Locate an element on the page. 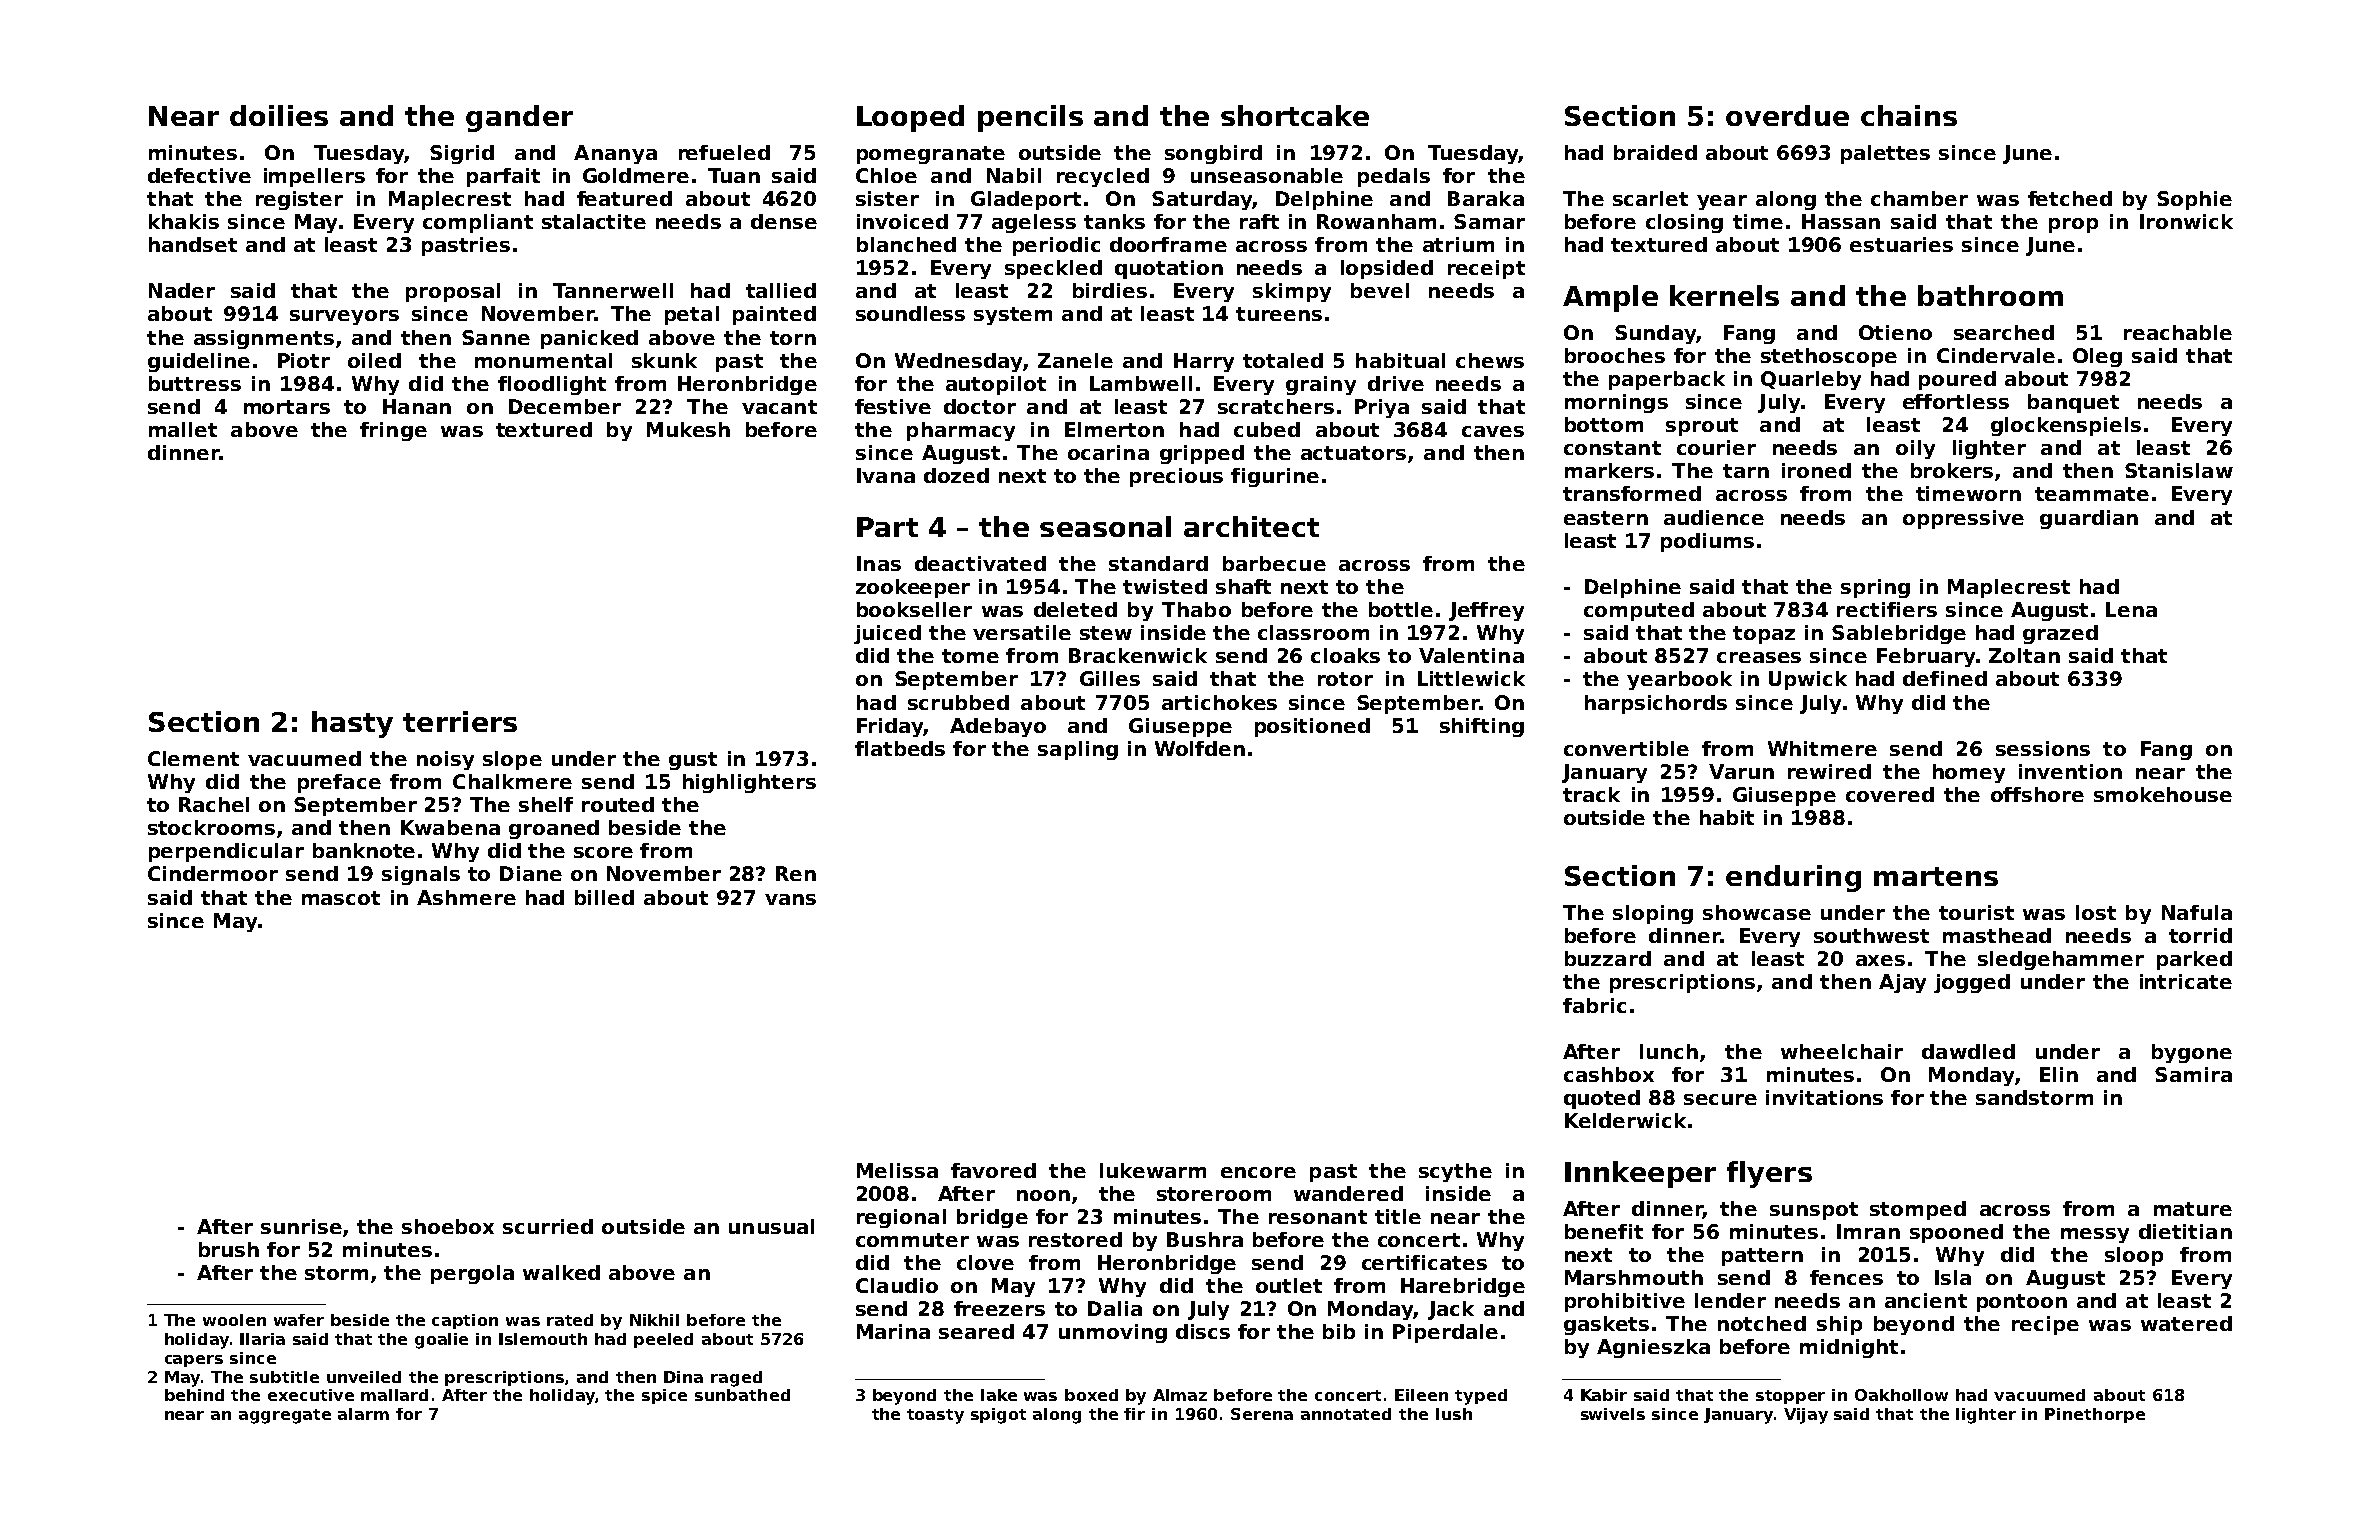  shortcake is located at coordinates (1295, 115).
